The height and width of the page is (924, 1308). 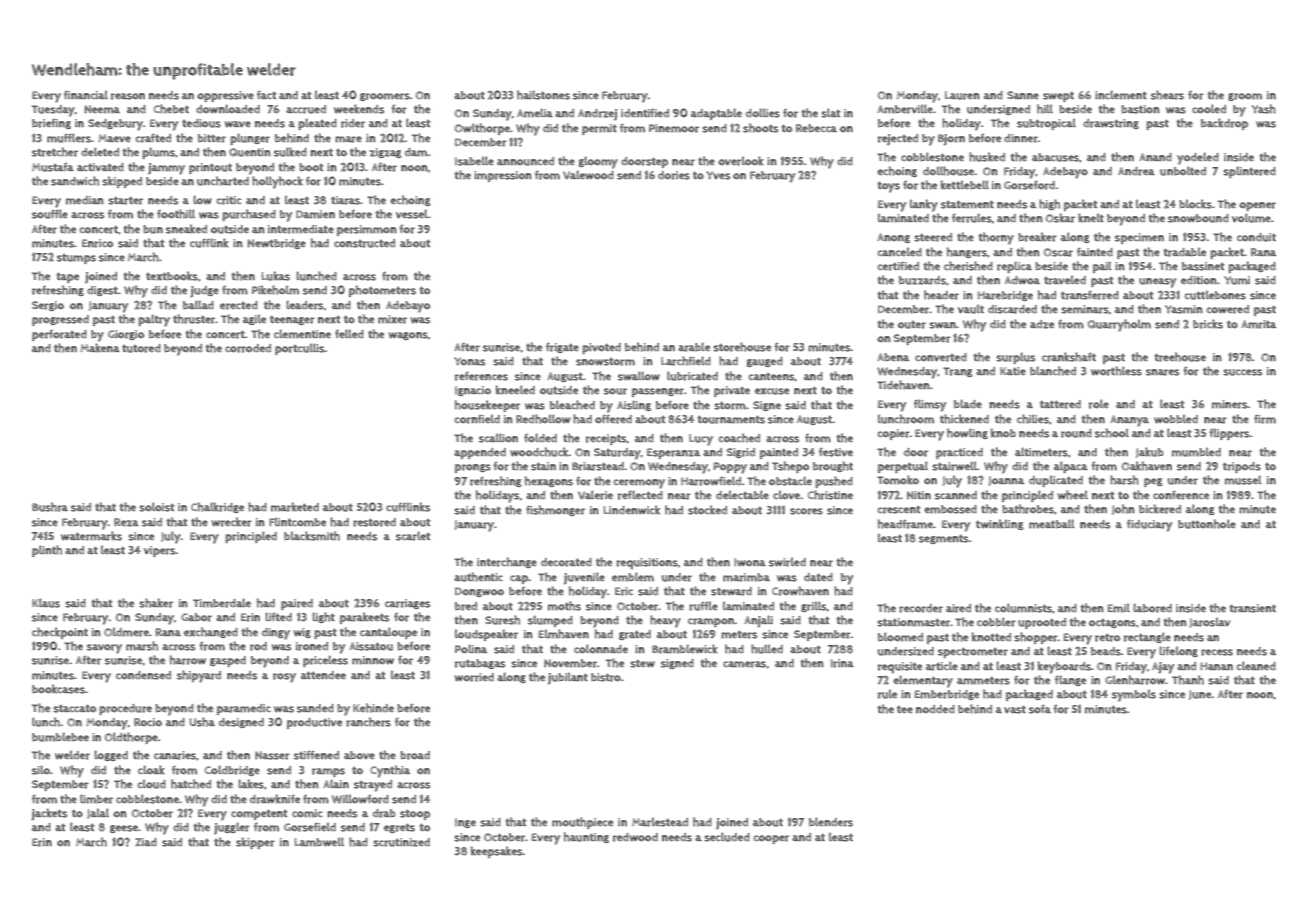 What do you see at coordinates (1123, 509) in the page?
I see `John` at bounding box center [1123, 509].
